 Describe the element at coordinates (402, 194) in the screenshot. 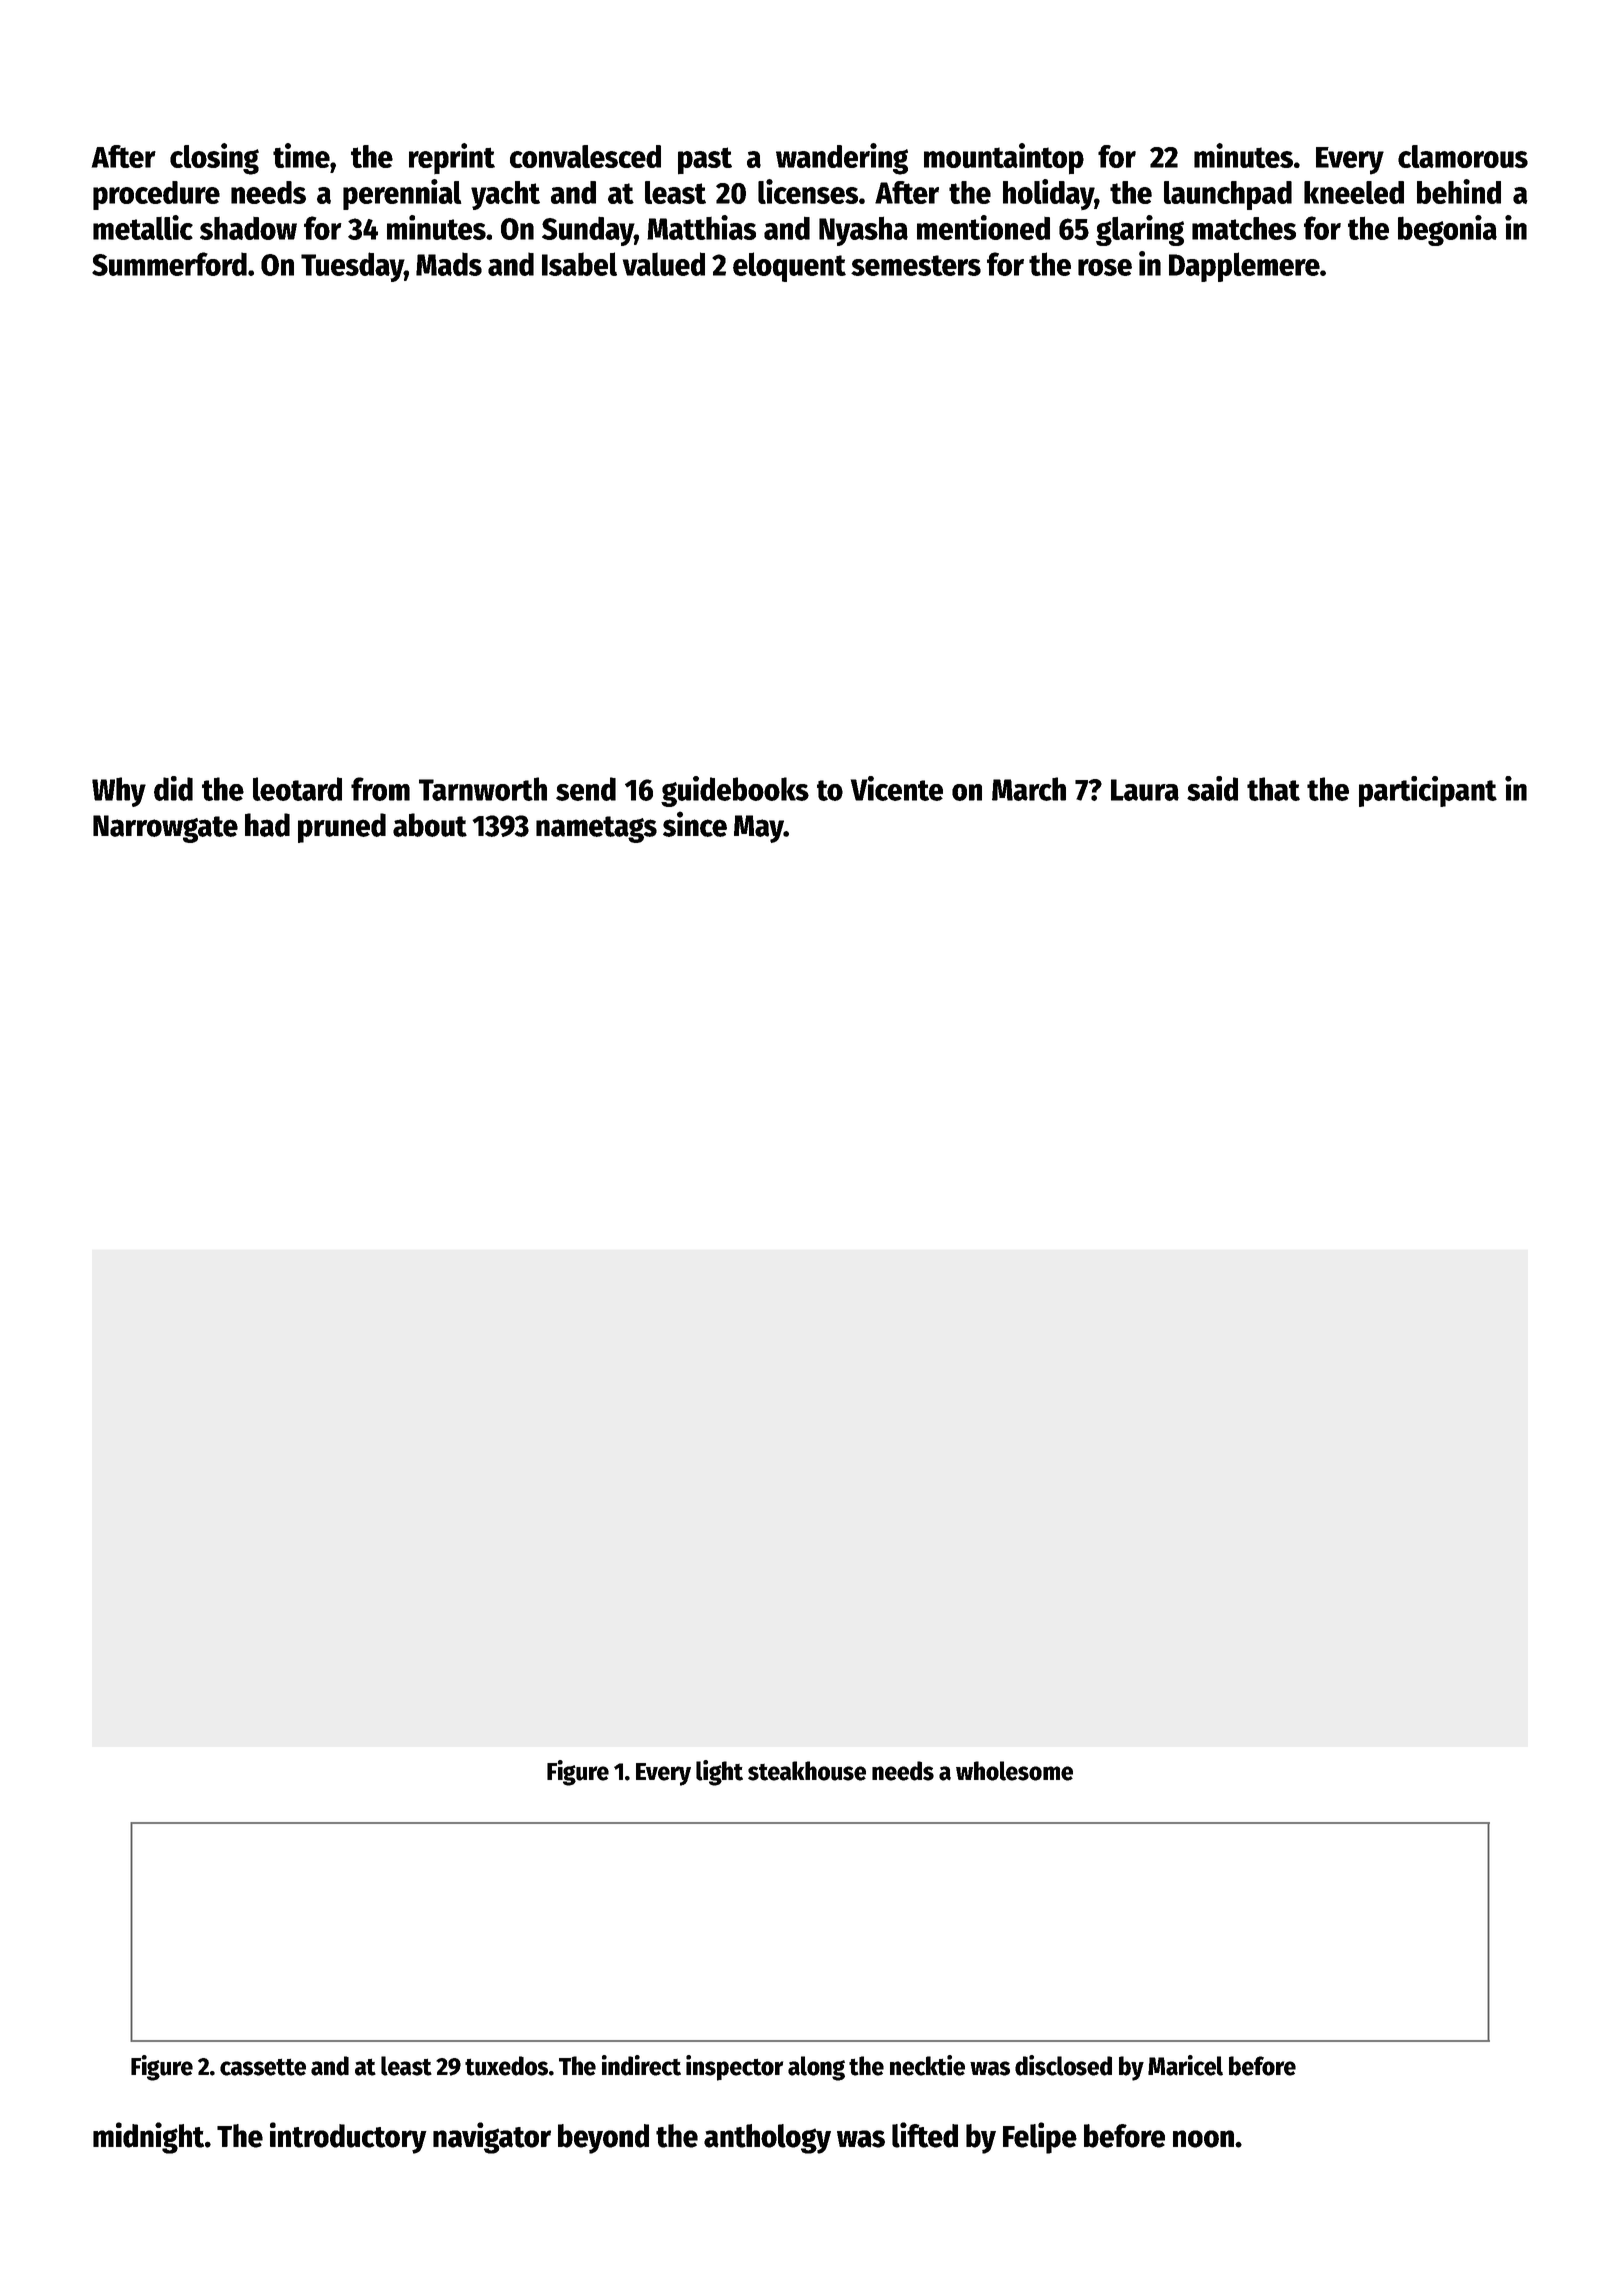

I see `perennial` at that location.
